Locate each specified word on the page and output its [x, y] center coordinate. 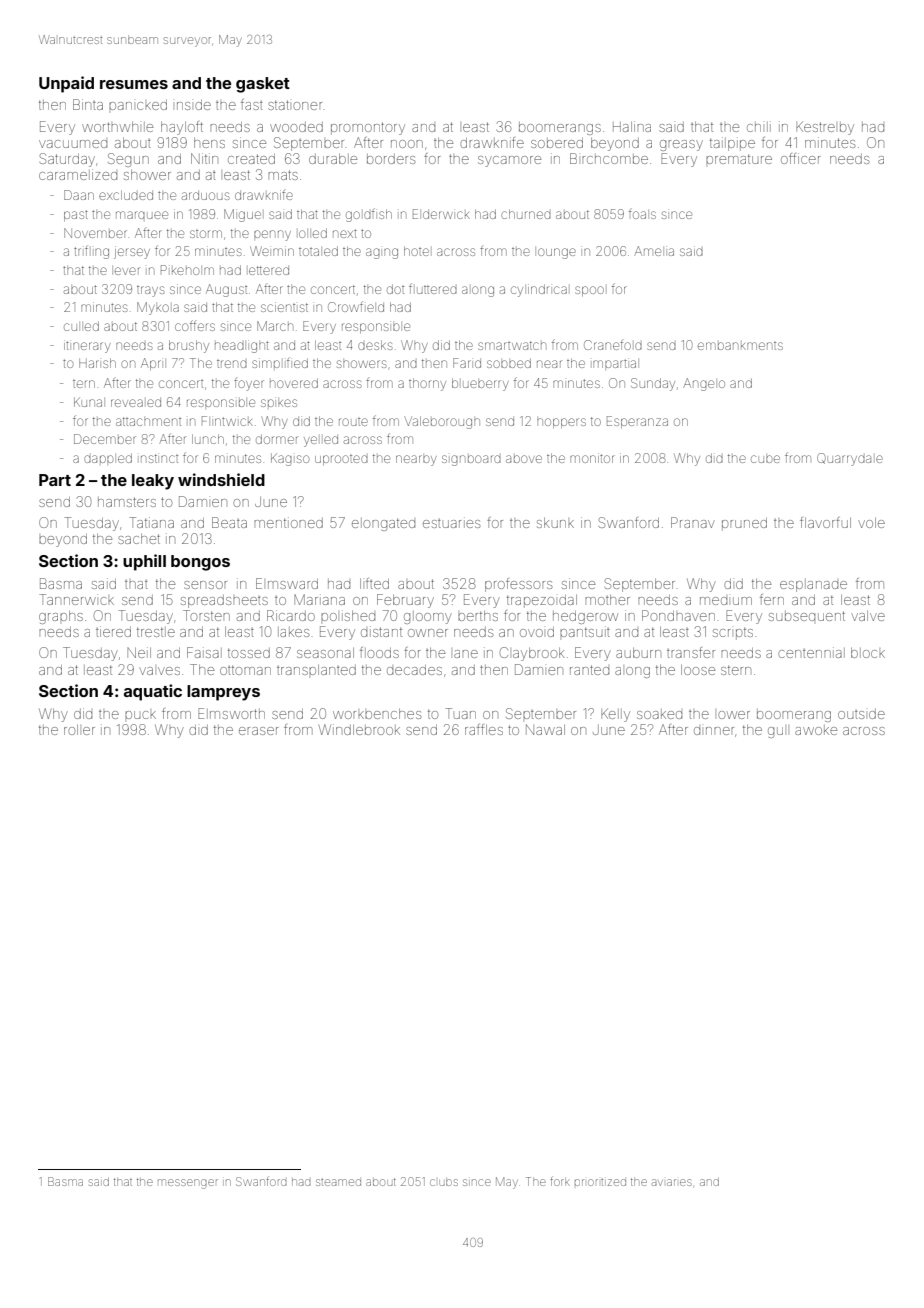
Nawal [545, 729]
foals [642, 213]
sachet [139, 539]
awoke [816, 730]
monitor [592, 458]
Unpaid [66, 84]
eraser [258, 731]
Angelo [704, 384]
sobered [557, 143]
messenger [188, 1184]
